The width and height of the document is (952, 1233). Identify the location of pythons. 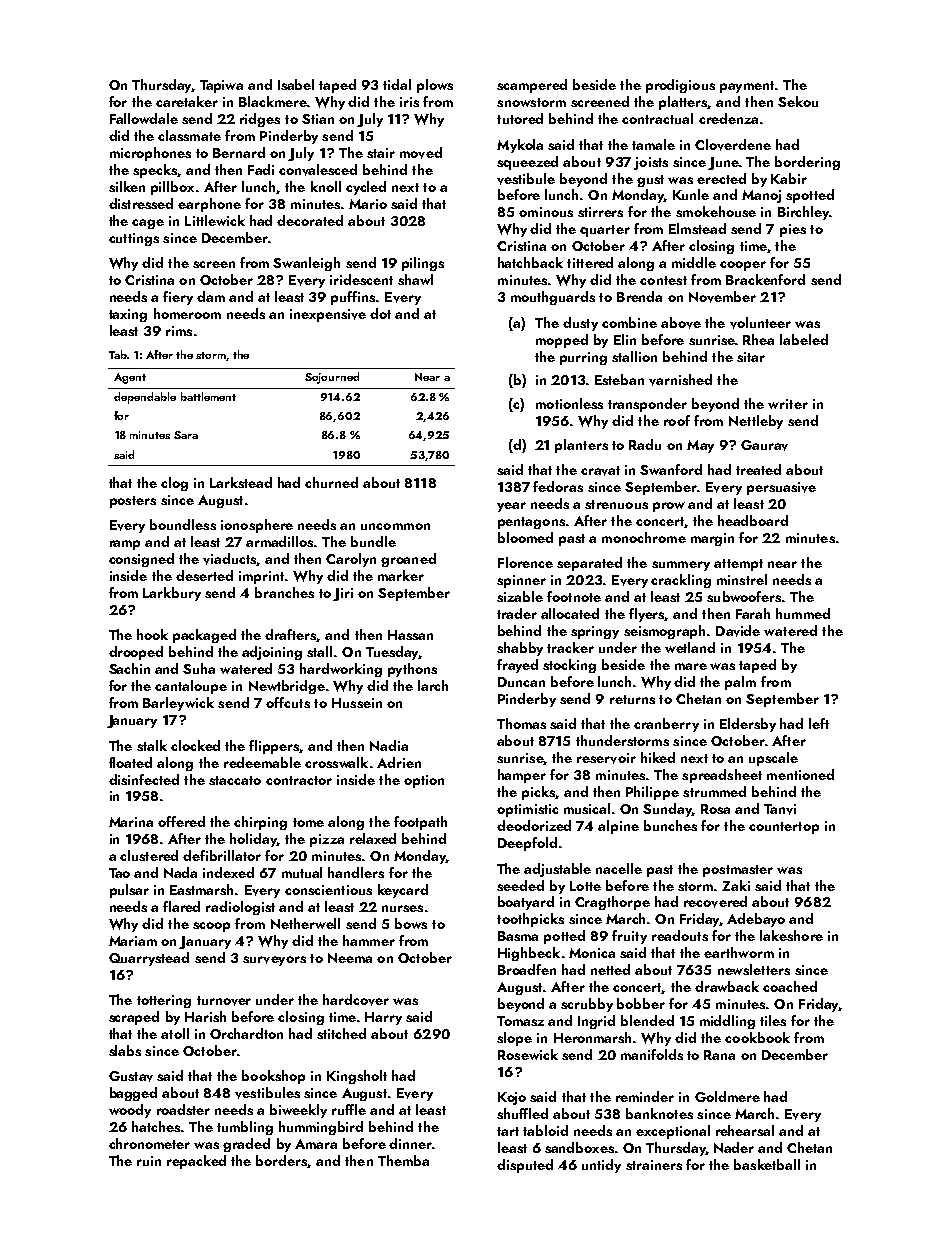
(412, 670).
